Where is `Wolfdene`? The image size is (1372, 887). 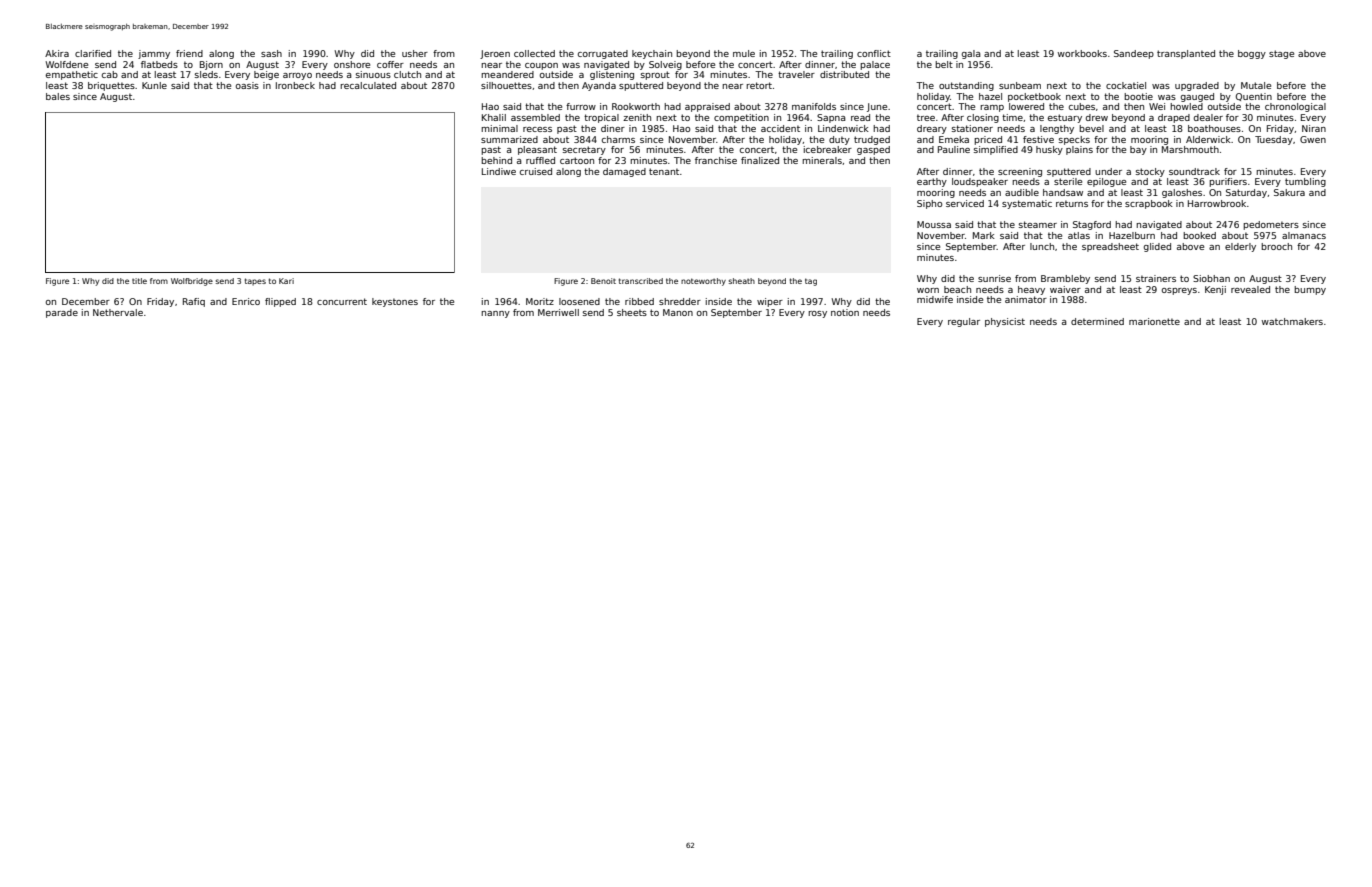
Wolfdene is located at coordinates (66, 64).
